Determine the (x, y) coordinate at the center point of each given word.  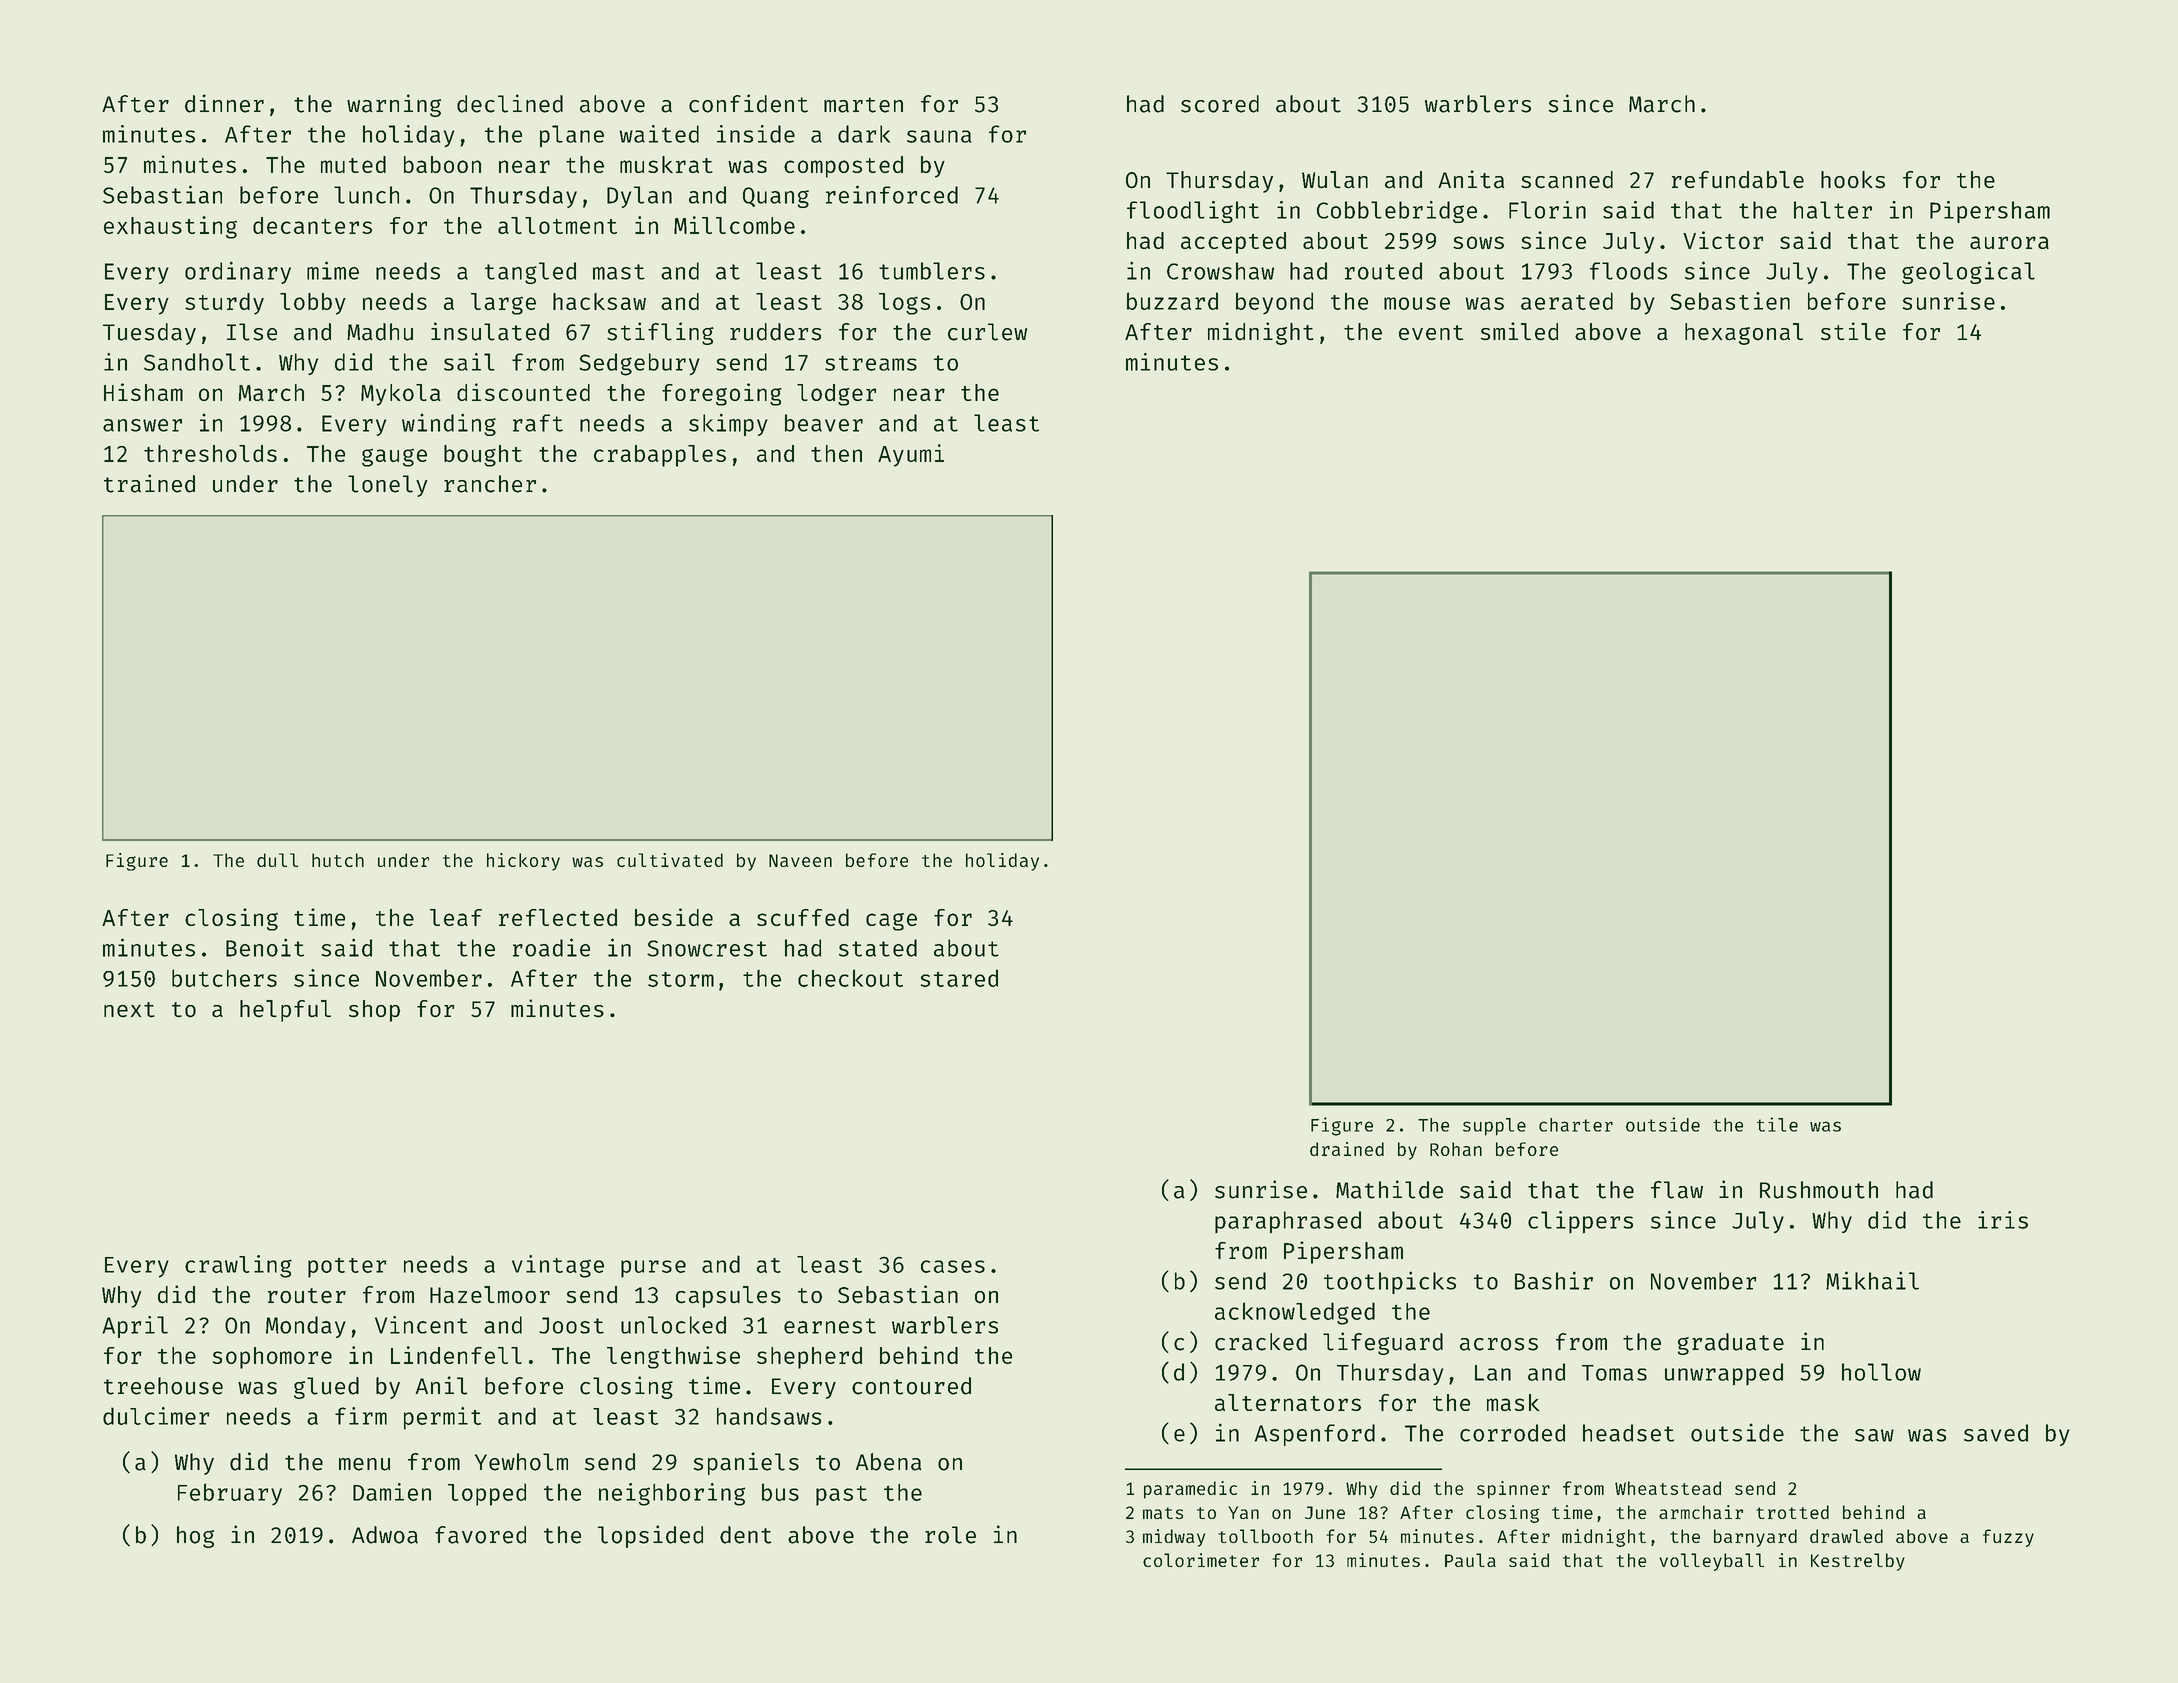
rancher (490, 484)
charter (1576, 1125)
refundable (1738, 180)
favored (480, 1535)
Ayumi (911, 455)
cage (891, 922)
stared (959, 978)
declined (510, 103)
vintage (558, 1266)
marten (863, 105)
